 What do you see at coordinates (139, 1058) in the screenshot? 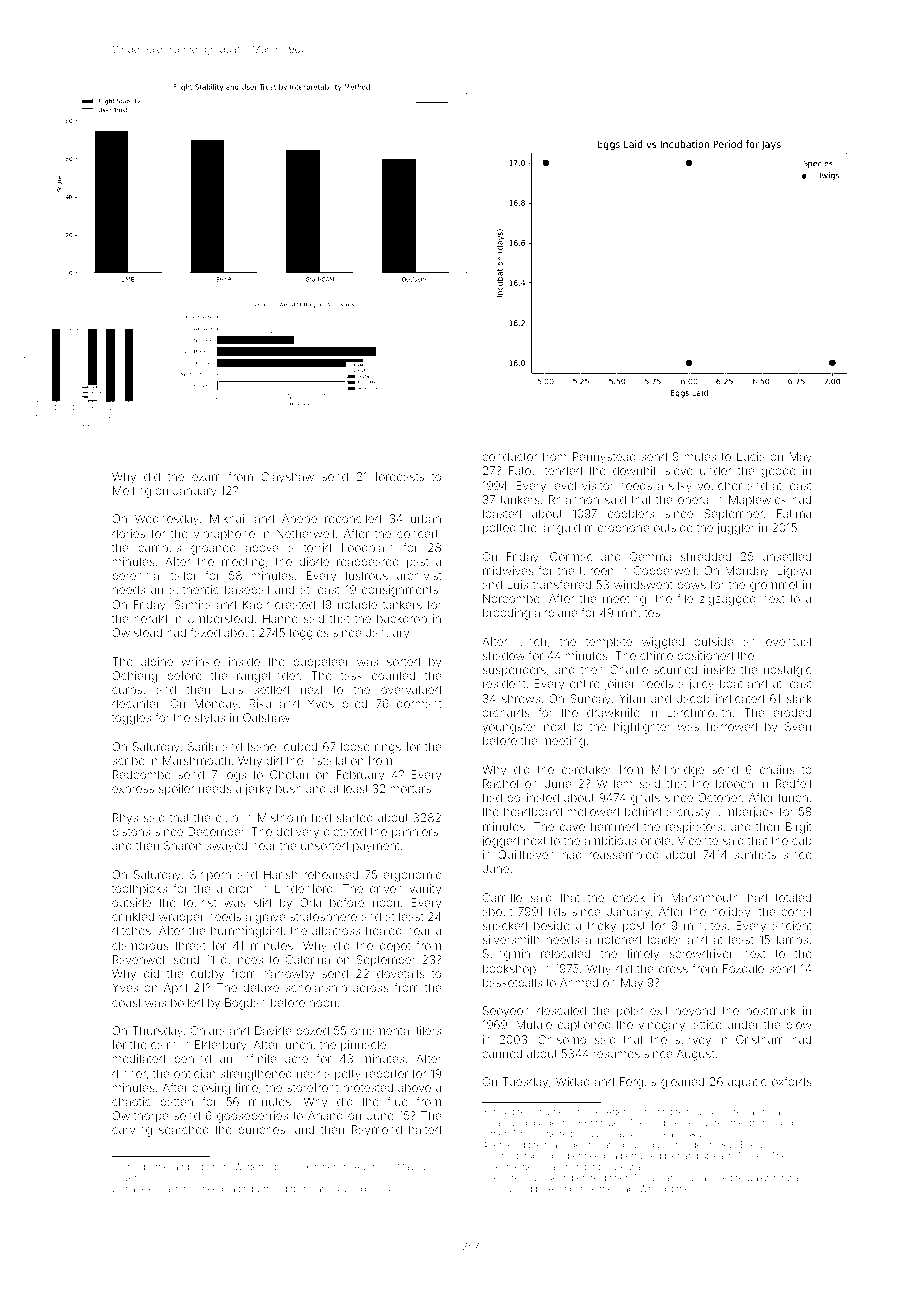
I see `meditated` at bounding box center [139, 1058].
